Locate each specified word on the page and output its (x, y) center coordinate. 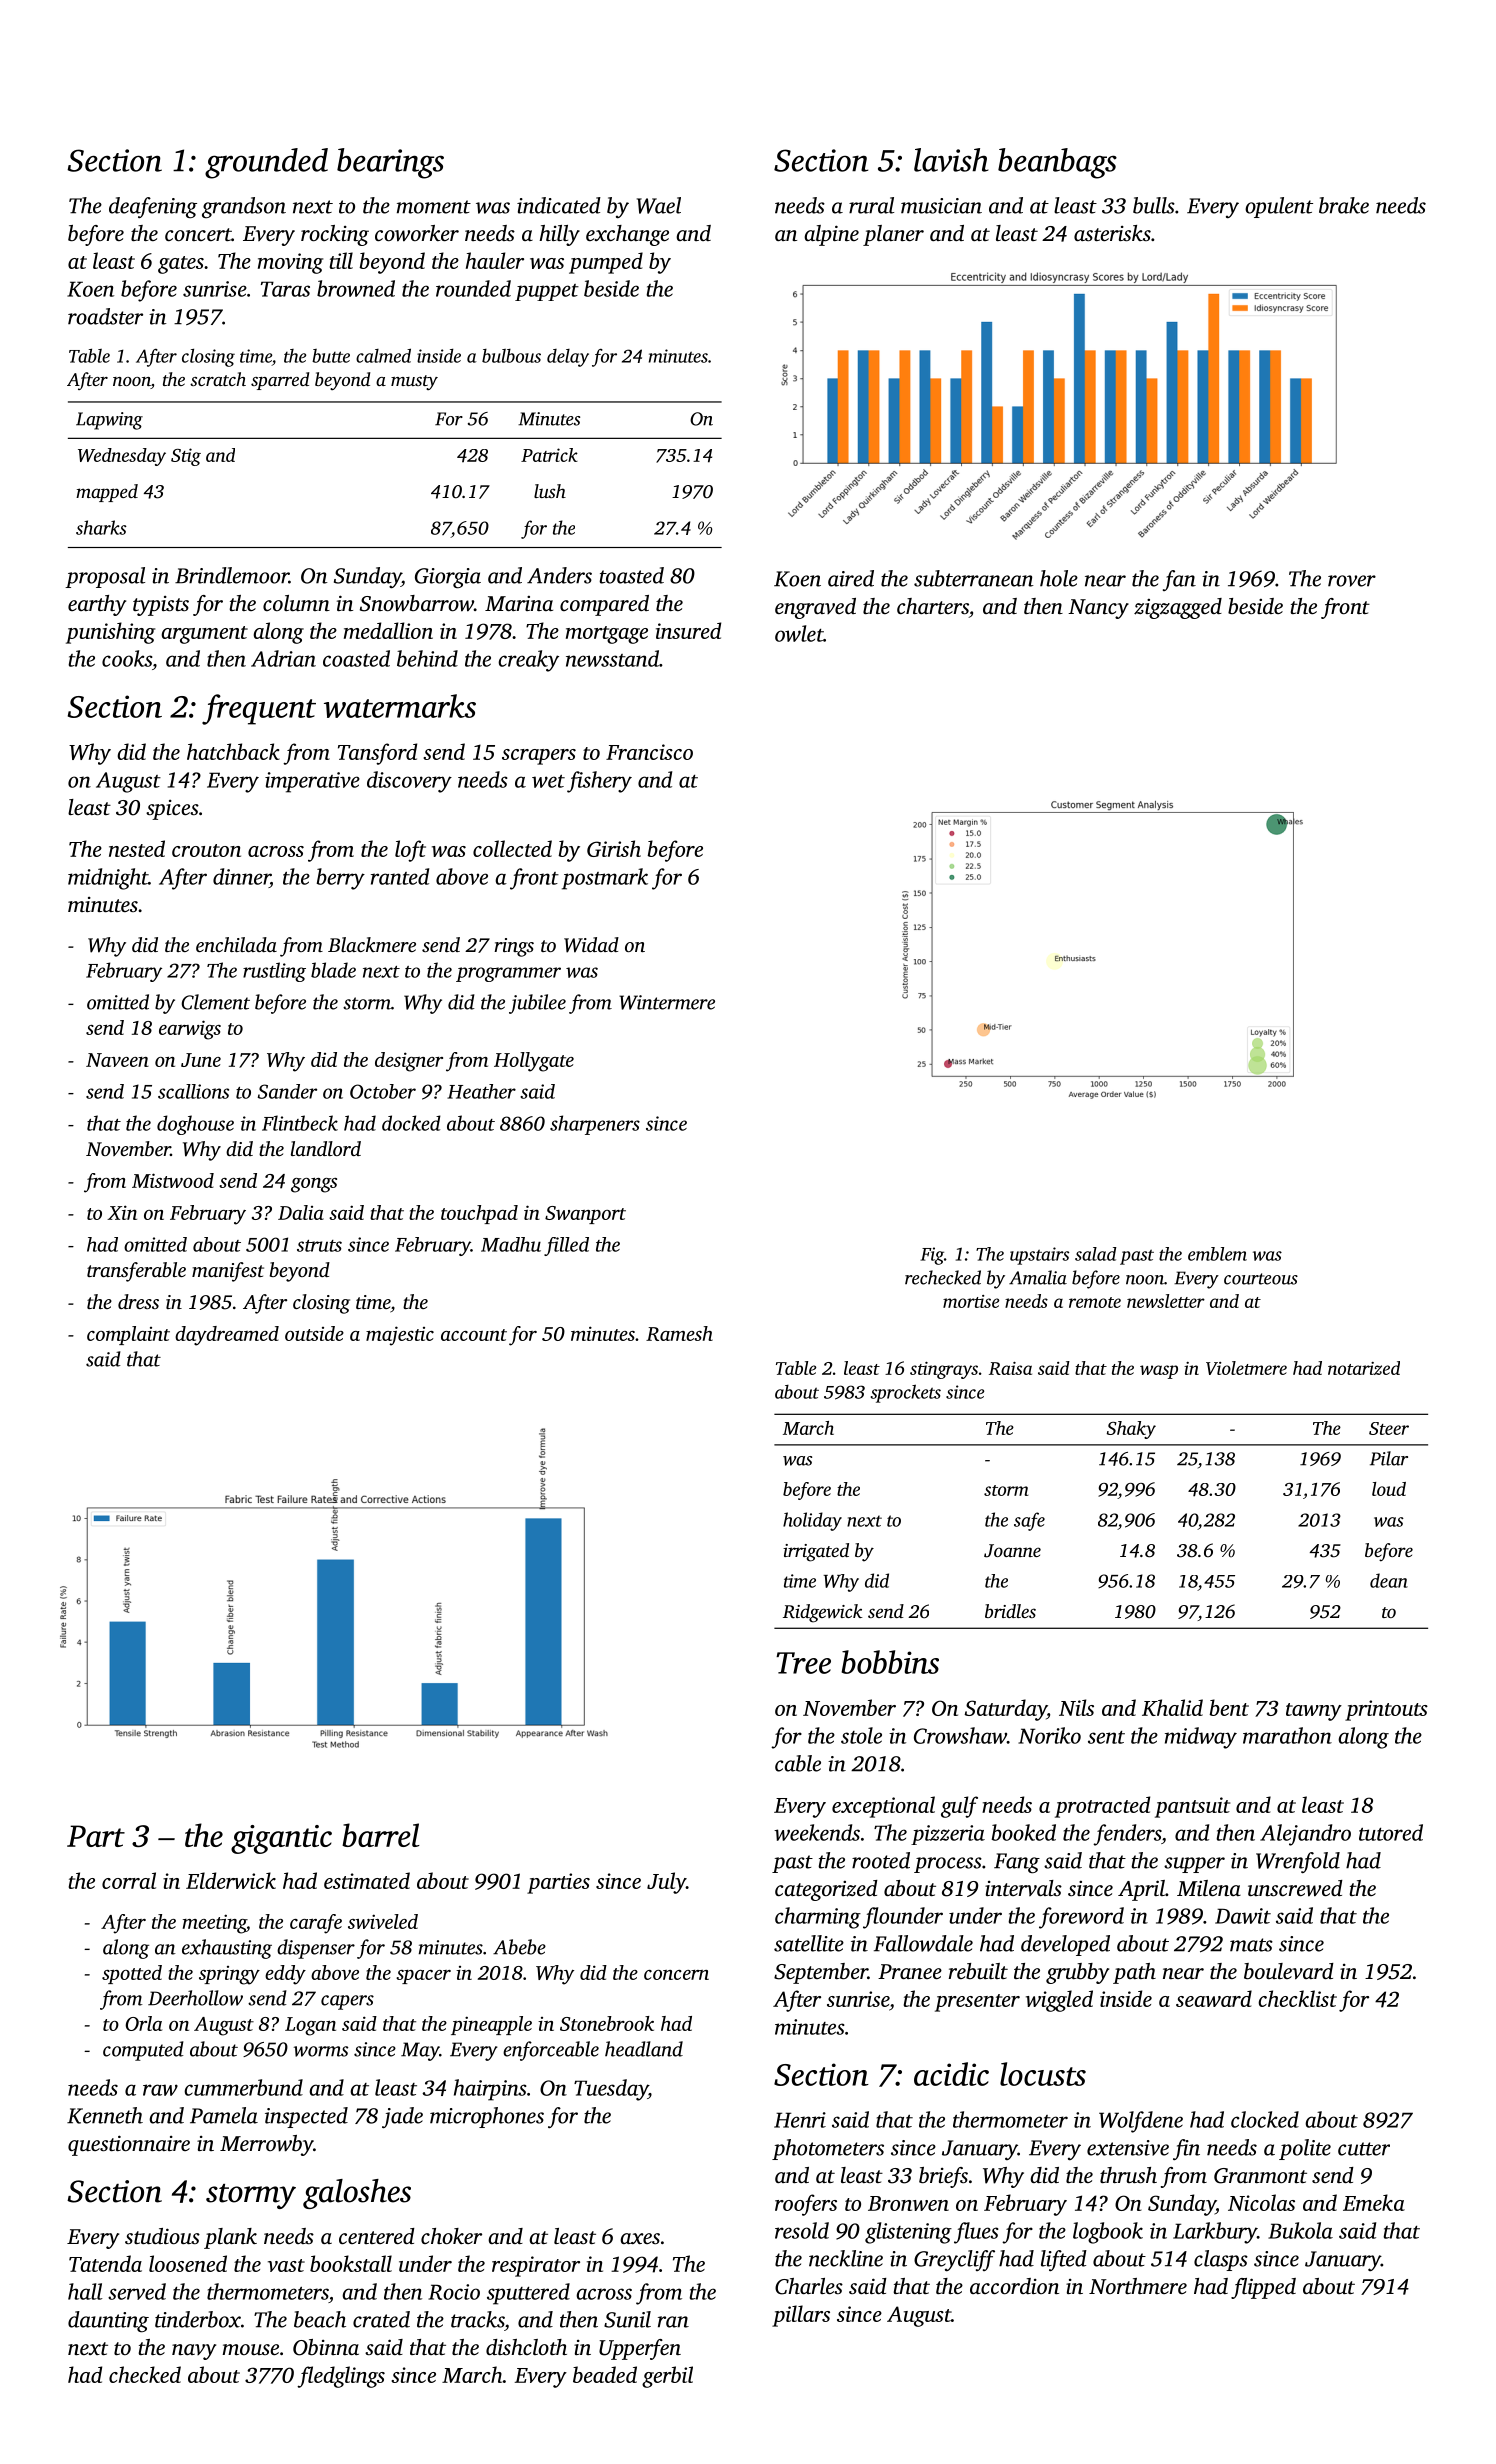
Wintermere (667, 1002)
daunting (108, 2322)
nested (137, 848)
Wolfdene (1141, 2122)
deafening (153, 208)
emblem (1217, 1254)
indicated (559, 205)
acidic (951, 2074)
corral (129, 1880)
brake (1344, 205)
